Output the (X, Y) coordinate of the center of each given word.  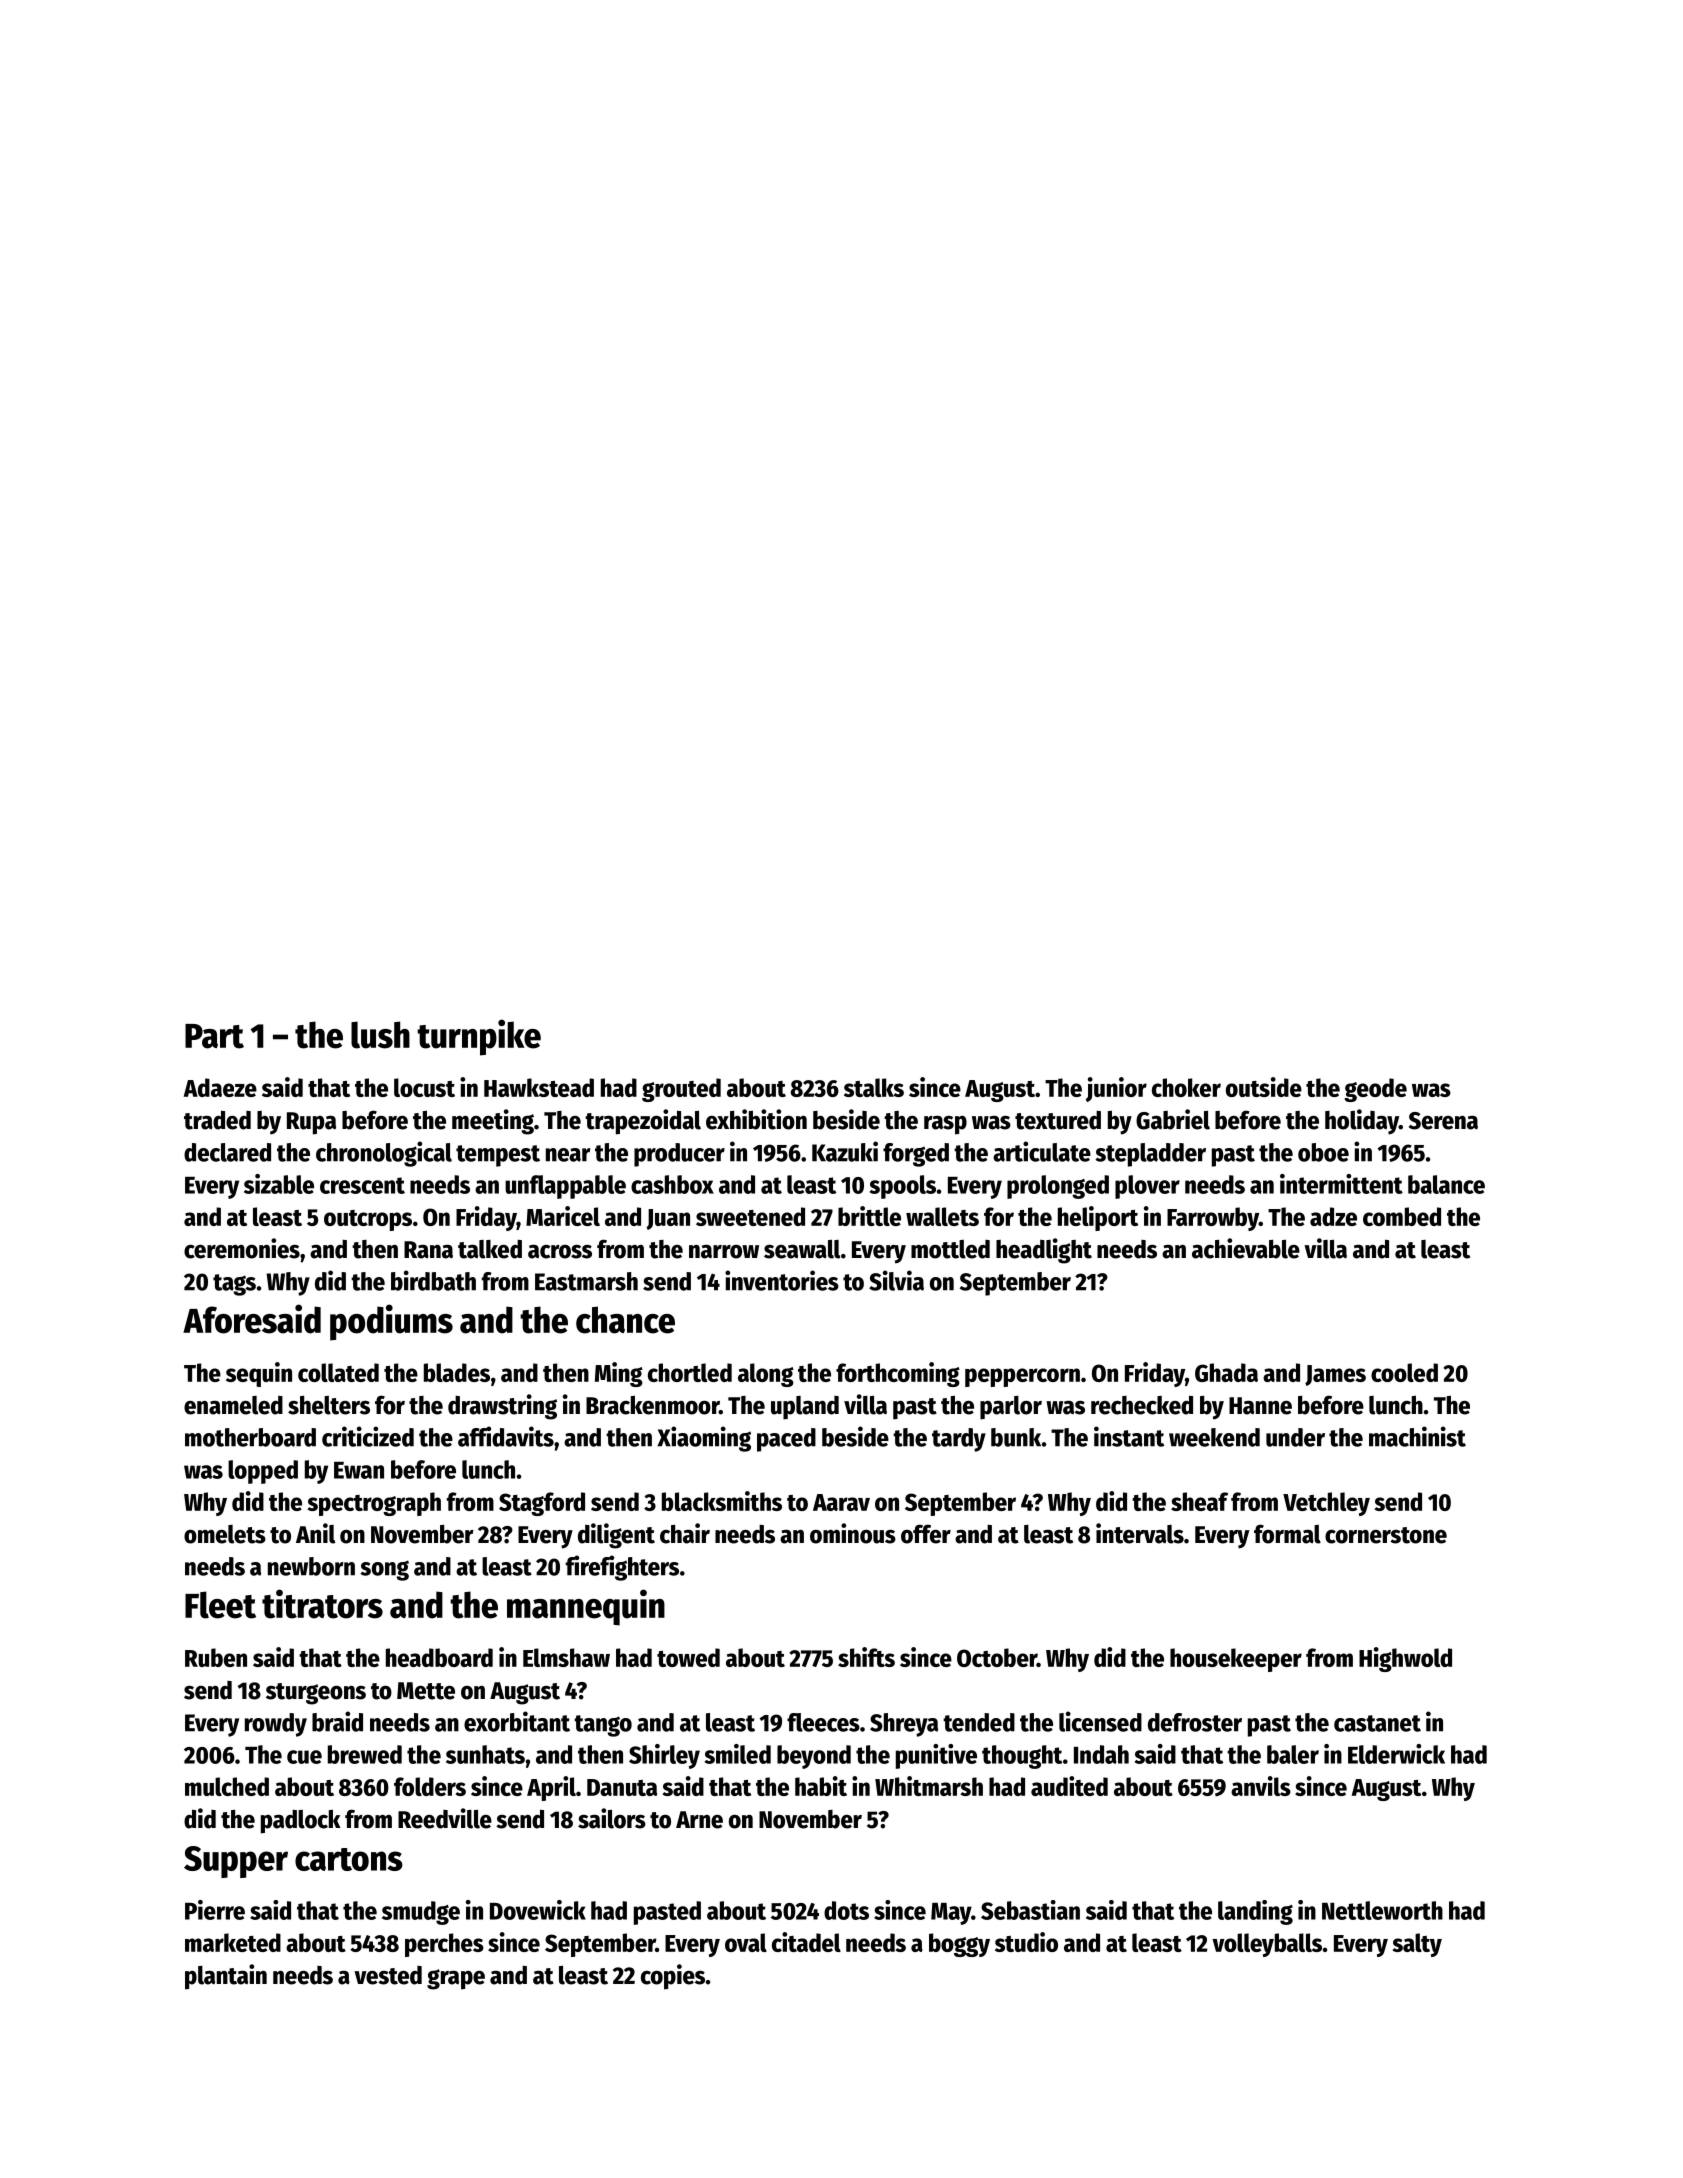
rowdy (276, 1725)
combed (1402, 1216)
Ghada (1226, 1372)
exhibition (756, 1119)
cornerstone (1386, 1535)
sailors (612, 1818)
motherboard (250, 1437)
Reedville (445, 1818)
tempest (498, 1156)
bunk (1016, 1437)
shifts (866, 1657)
